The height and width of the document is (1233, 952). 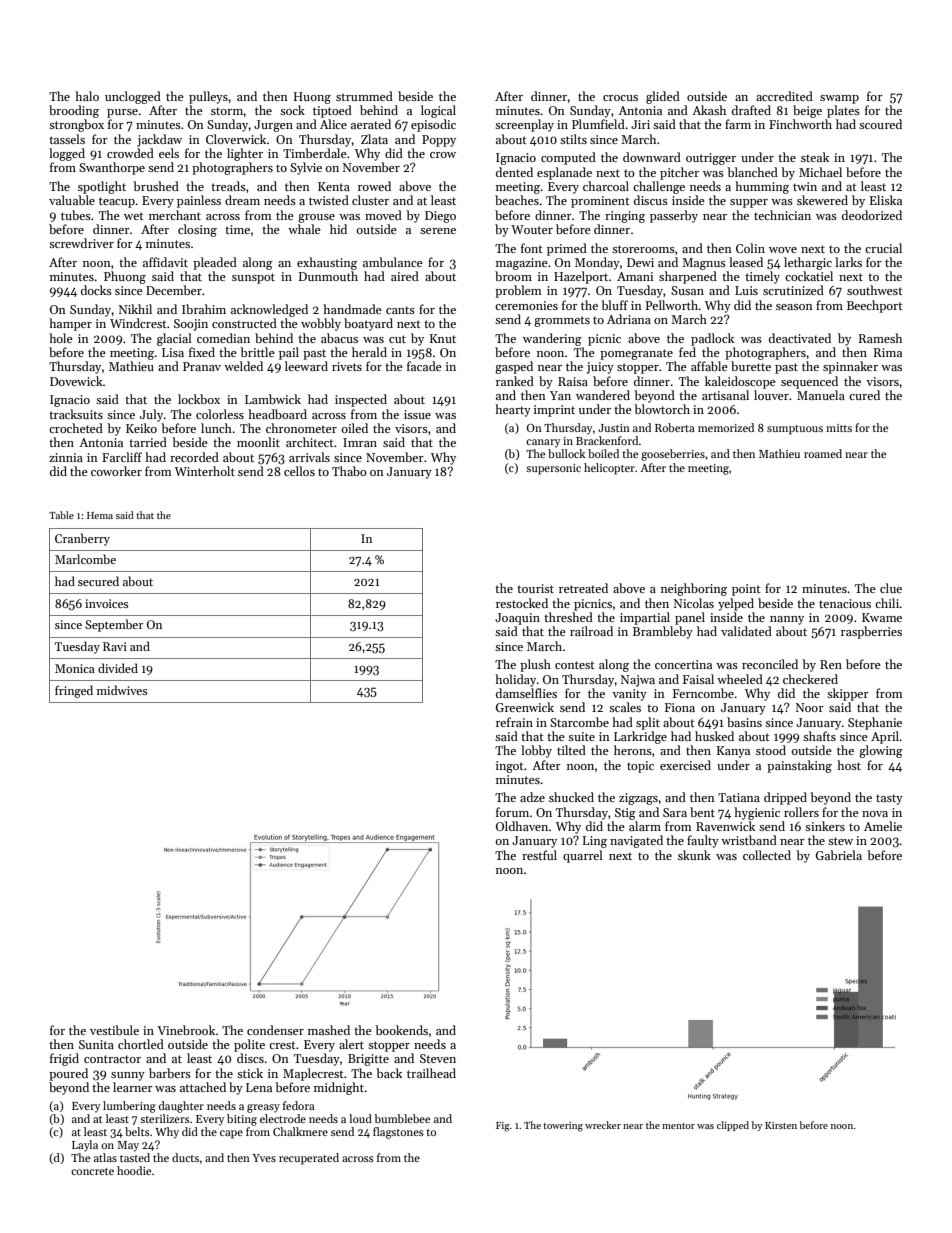 I want to click on midwives, so click(x=122, y=690).
